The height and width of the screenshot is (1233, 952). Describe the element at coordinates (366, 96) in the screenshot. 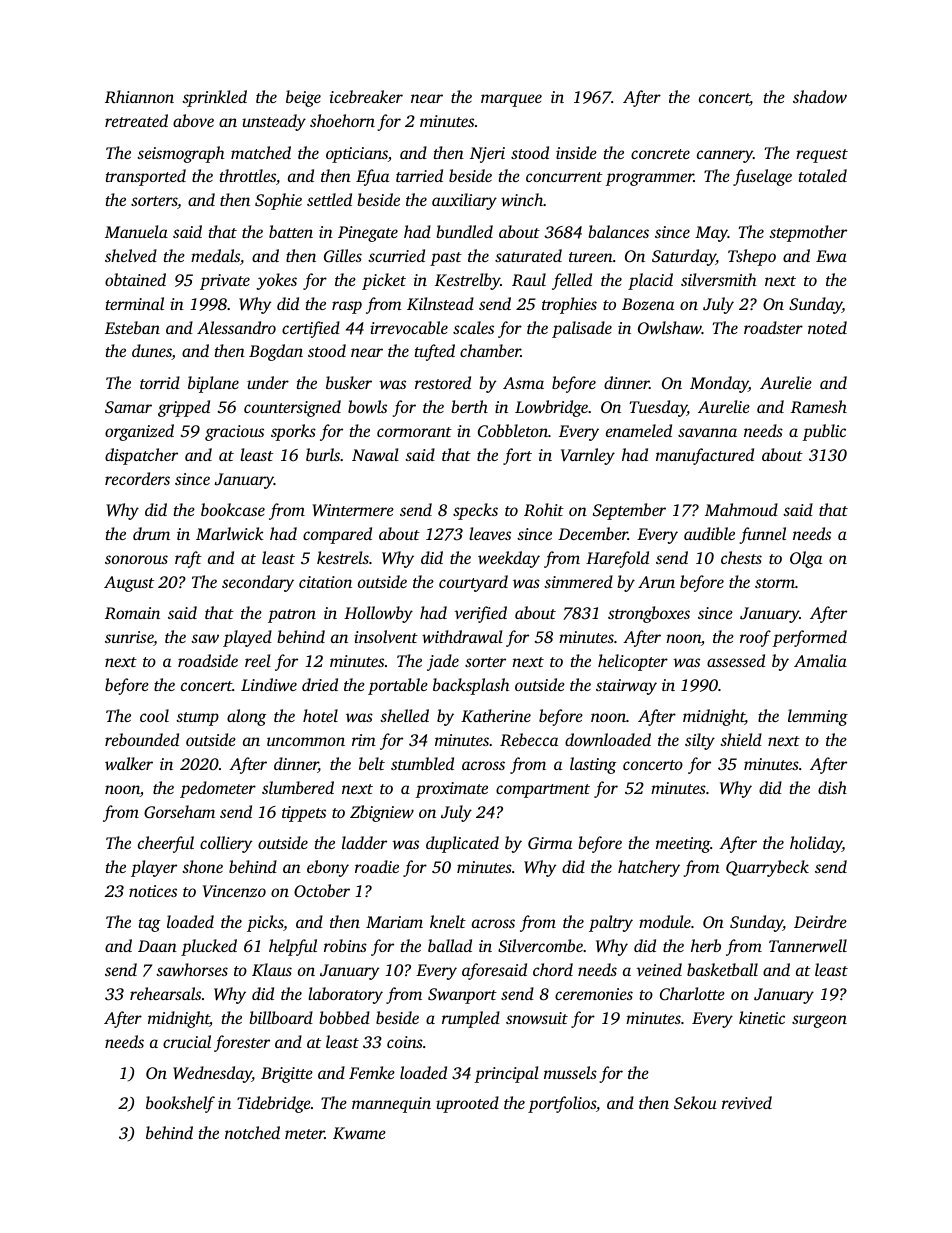

I see `icebreaker` at that location.
